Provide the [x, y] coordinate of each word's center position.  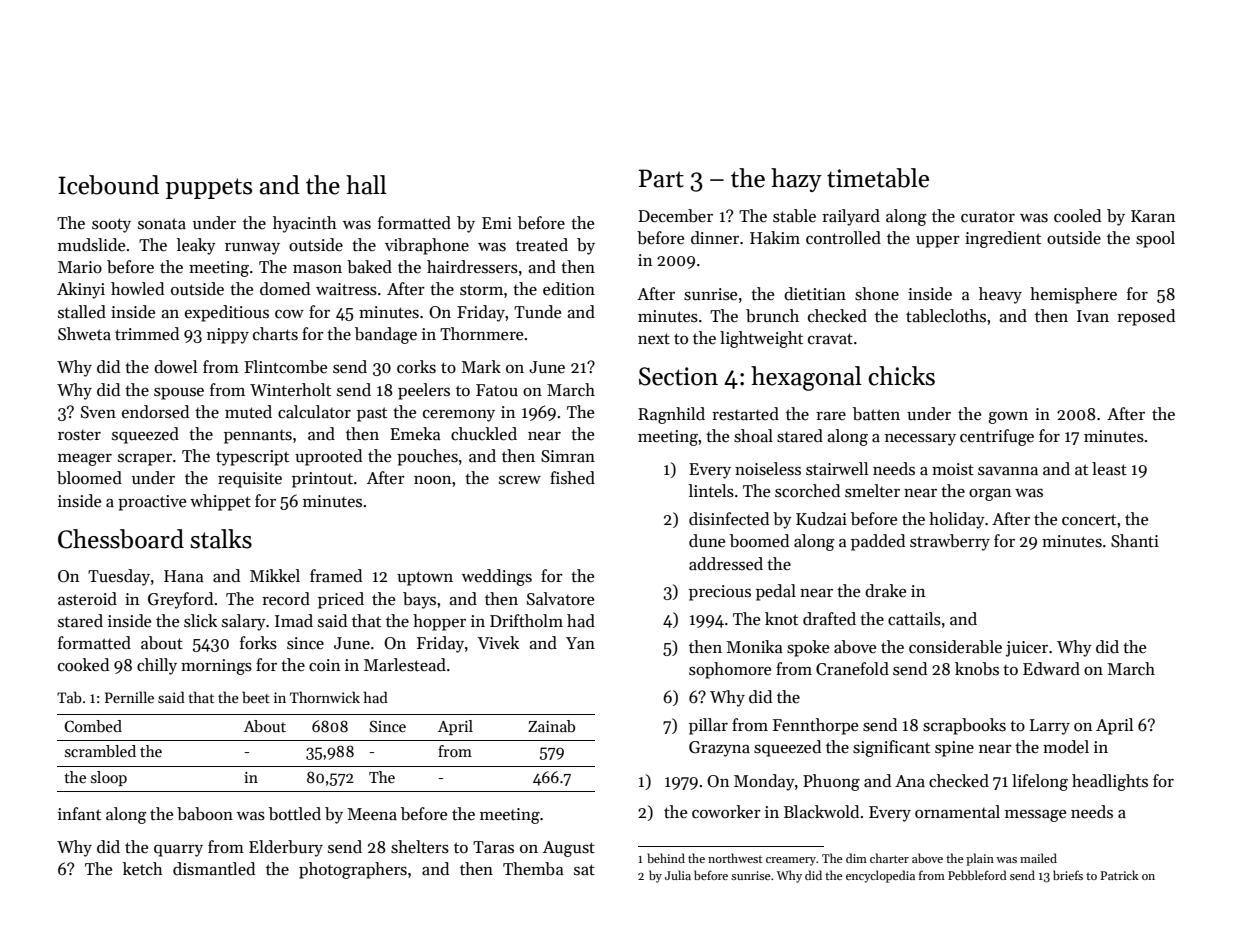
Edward [1051, 669]
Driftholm [526, 620]
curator [988, 217]
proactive [152, 503]
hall [366, 185]
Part [661, 178]
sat [584, 870]
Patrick [1119, 875]
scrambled [100, 751]
